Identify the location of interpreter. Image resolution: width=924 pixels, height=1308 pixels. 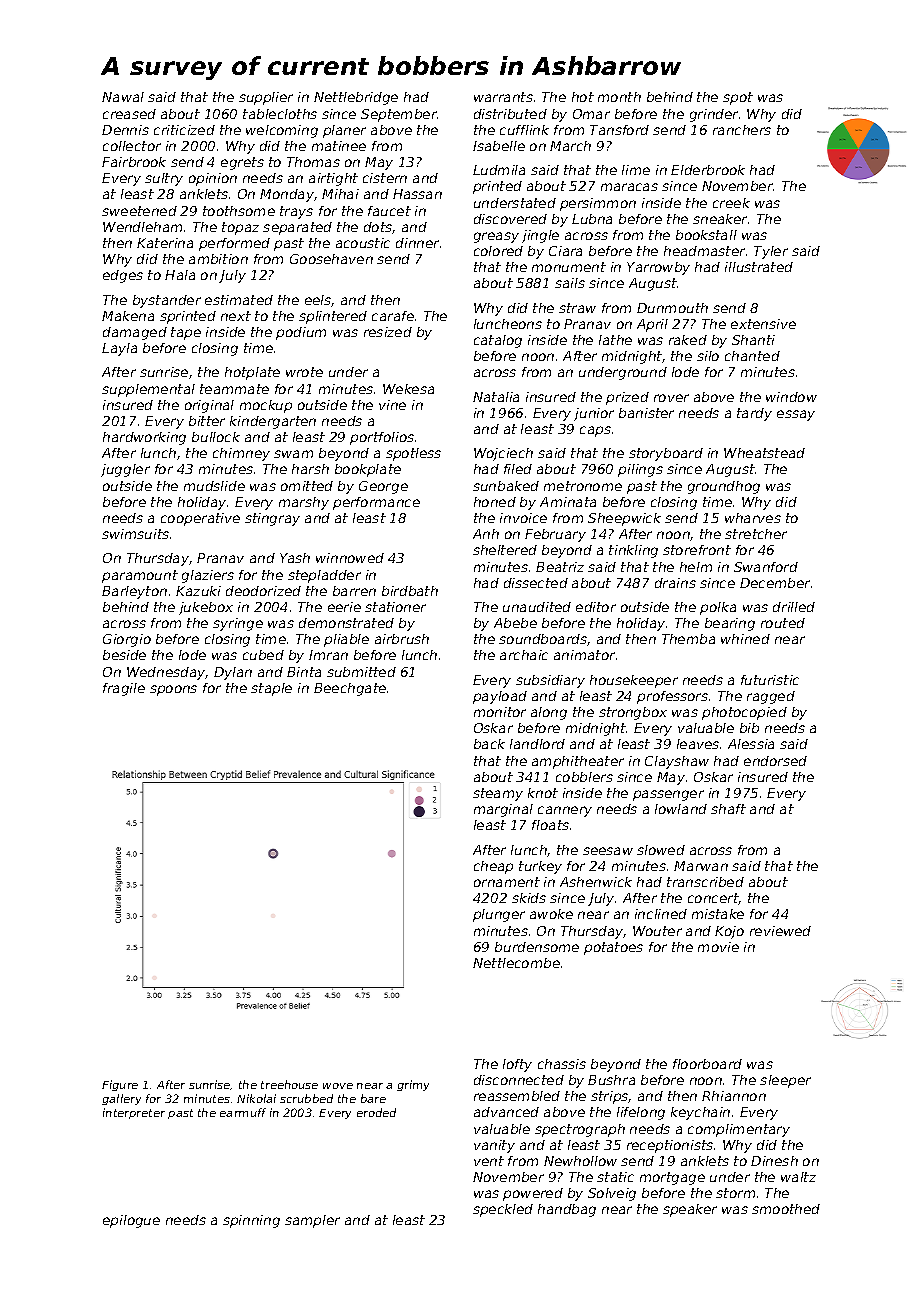
(134, 1113).
